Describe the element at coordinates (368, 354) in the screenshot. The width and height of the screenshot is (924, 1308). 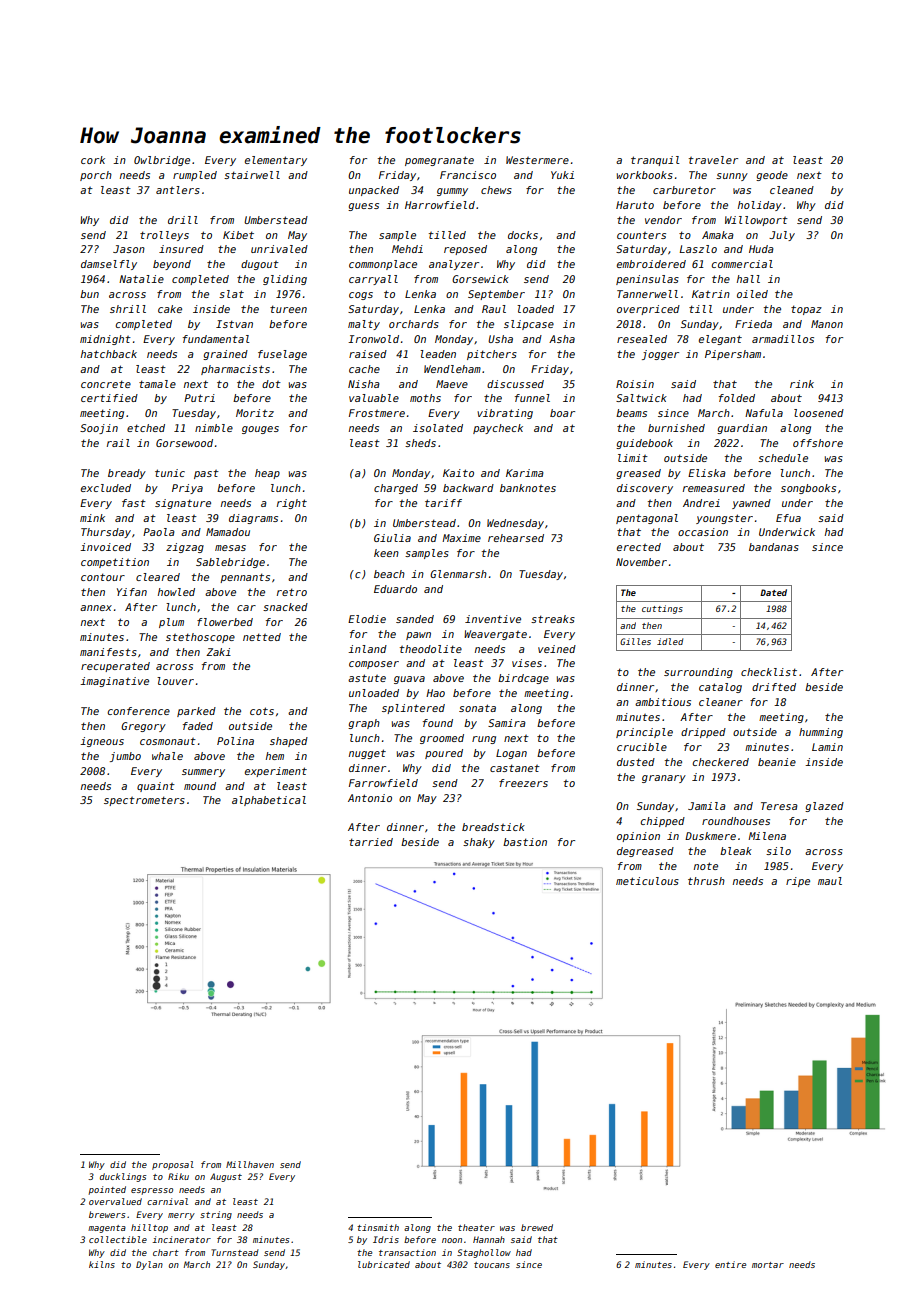
I see `raised` at that location.
